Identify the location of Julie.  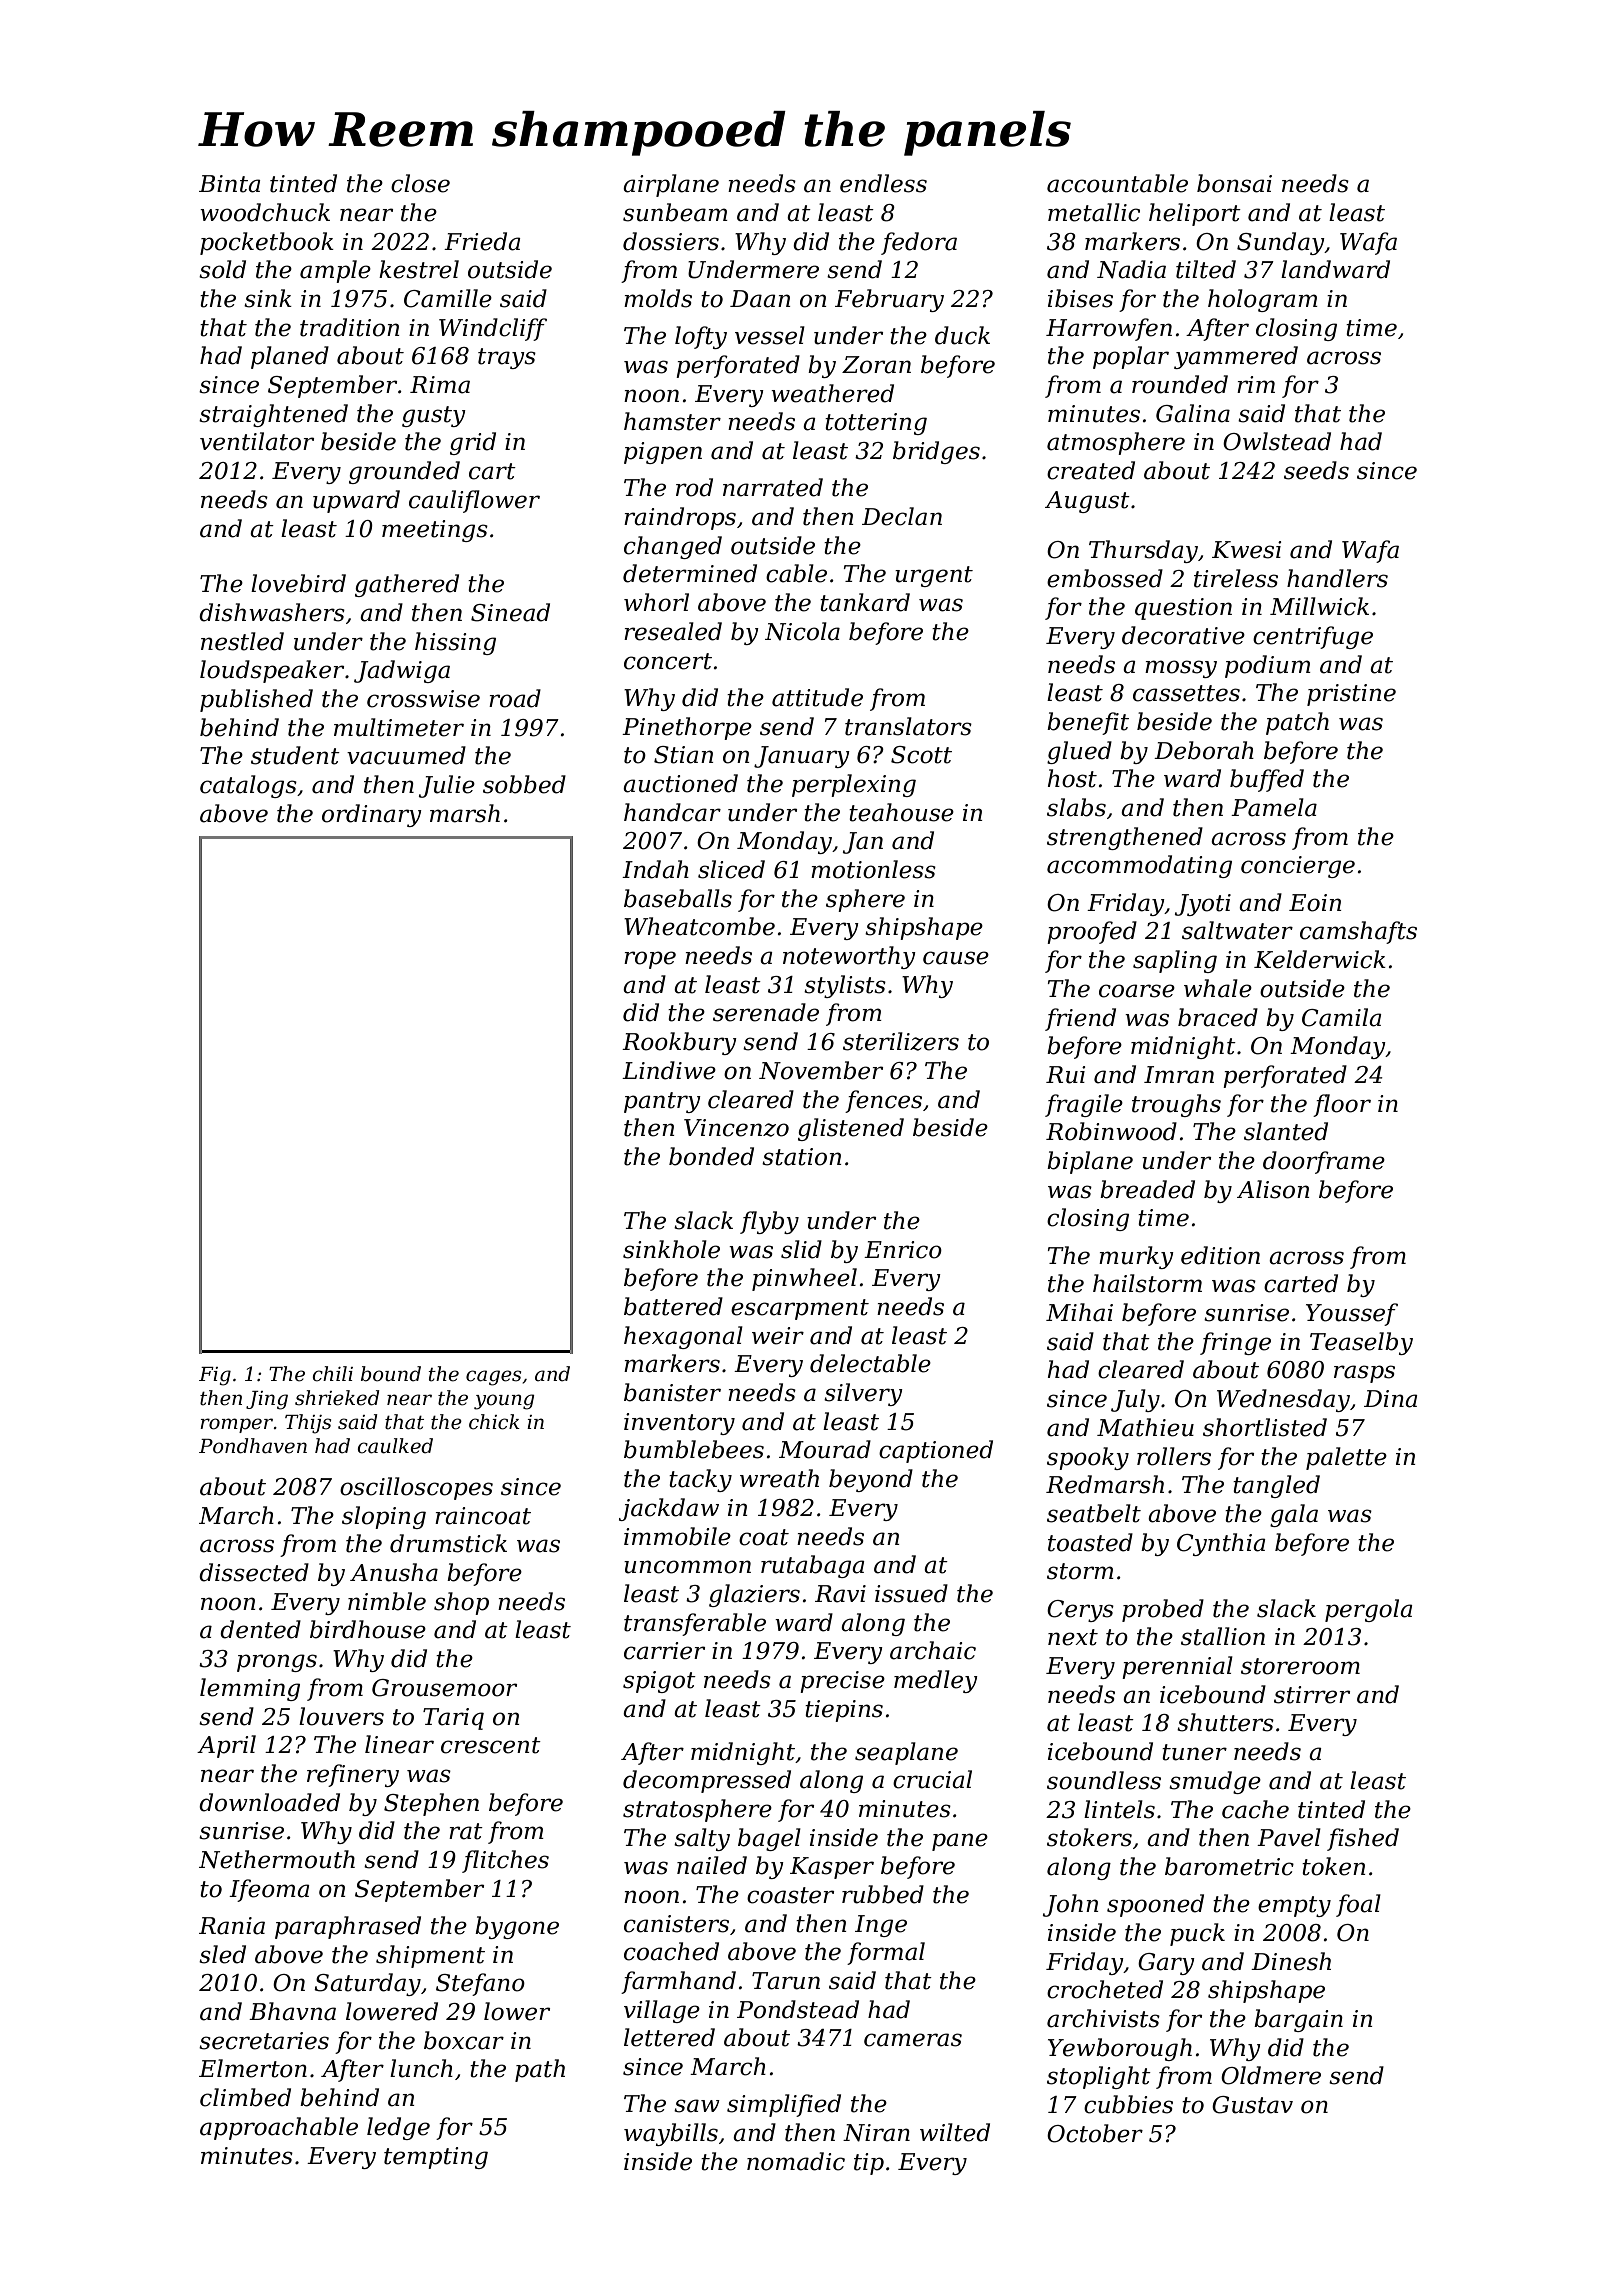
(447, 786).
